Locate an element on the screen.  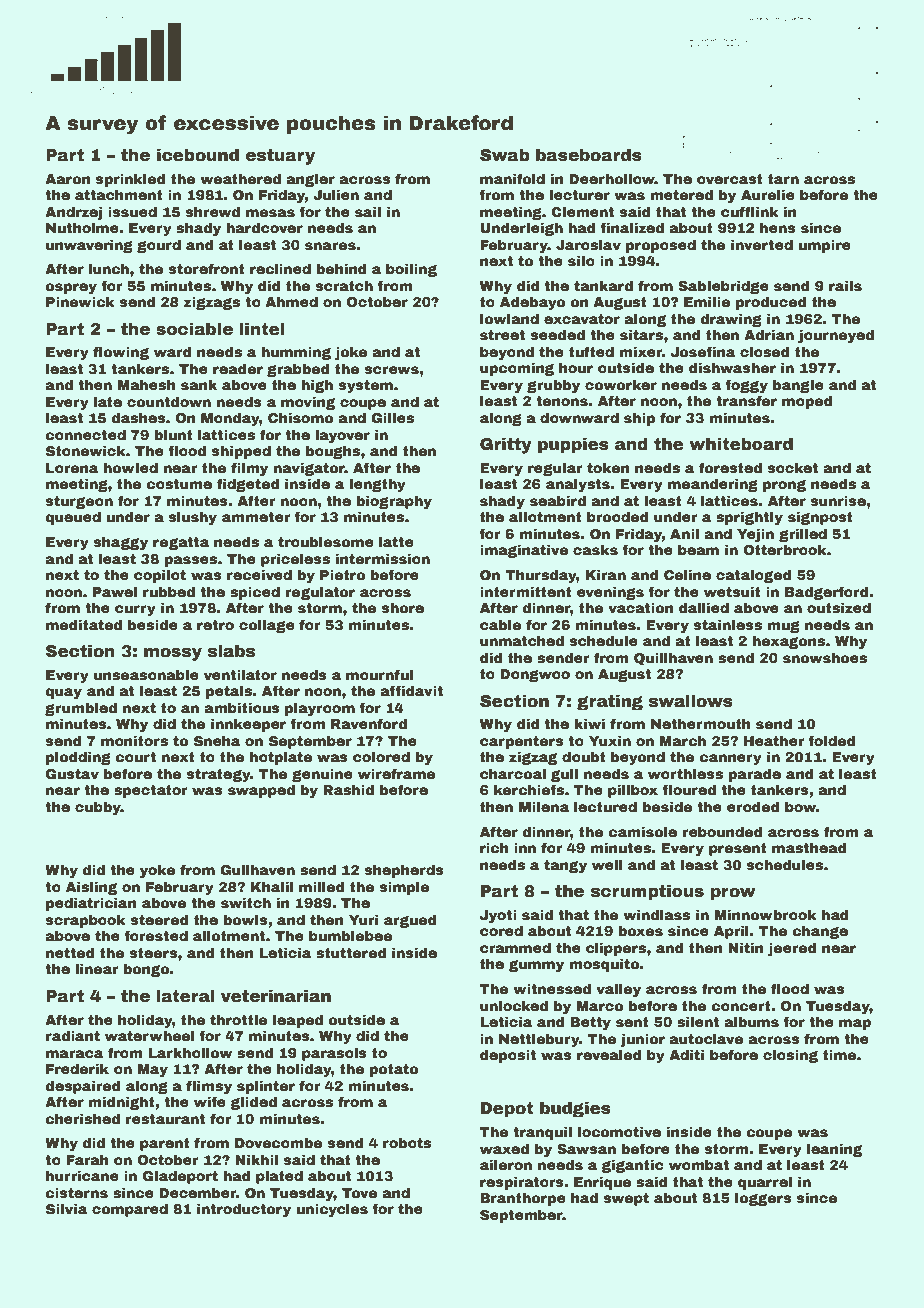
change is located at coordinates (820, 932).
